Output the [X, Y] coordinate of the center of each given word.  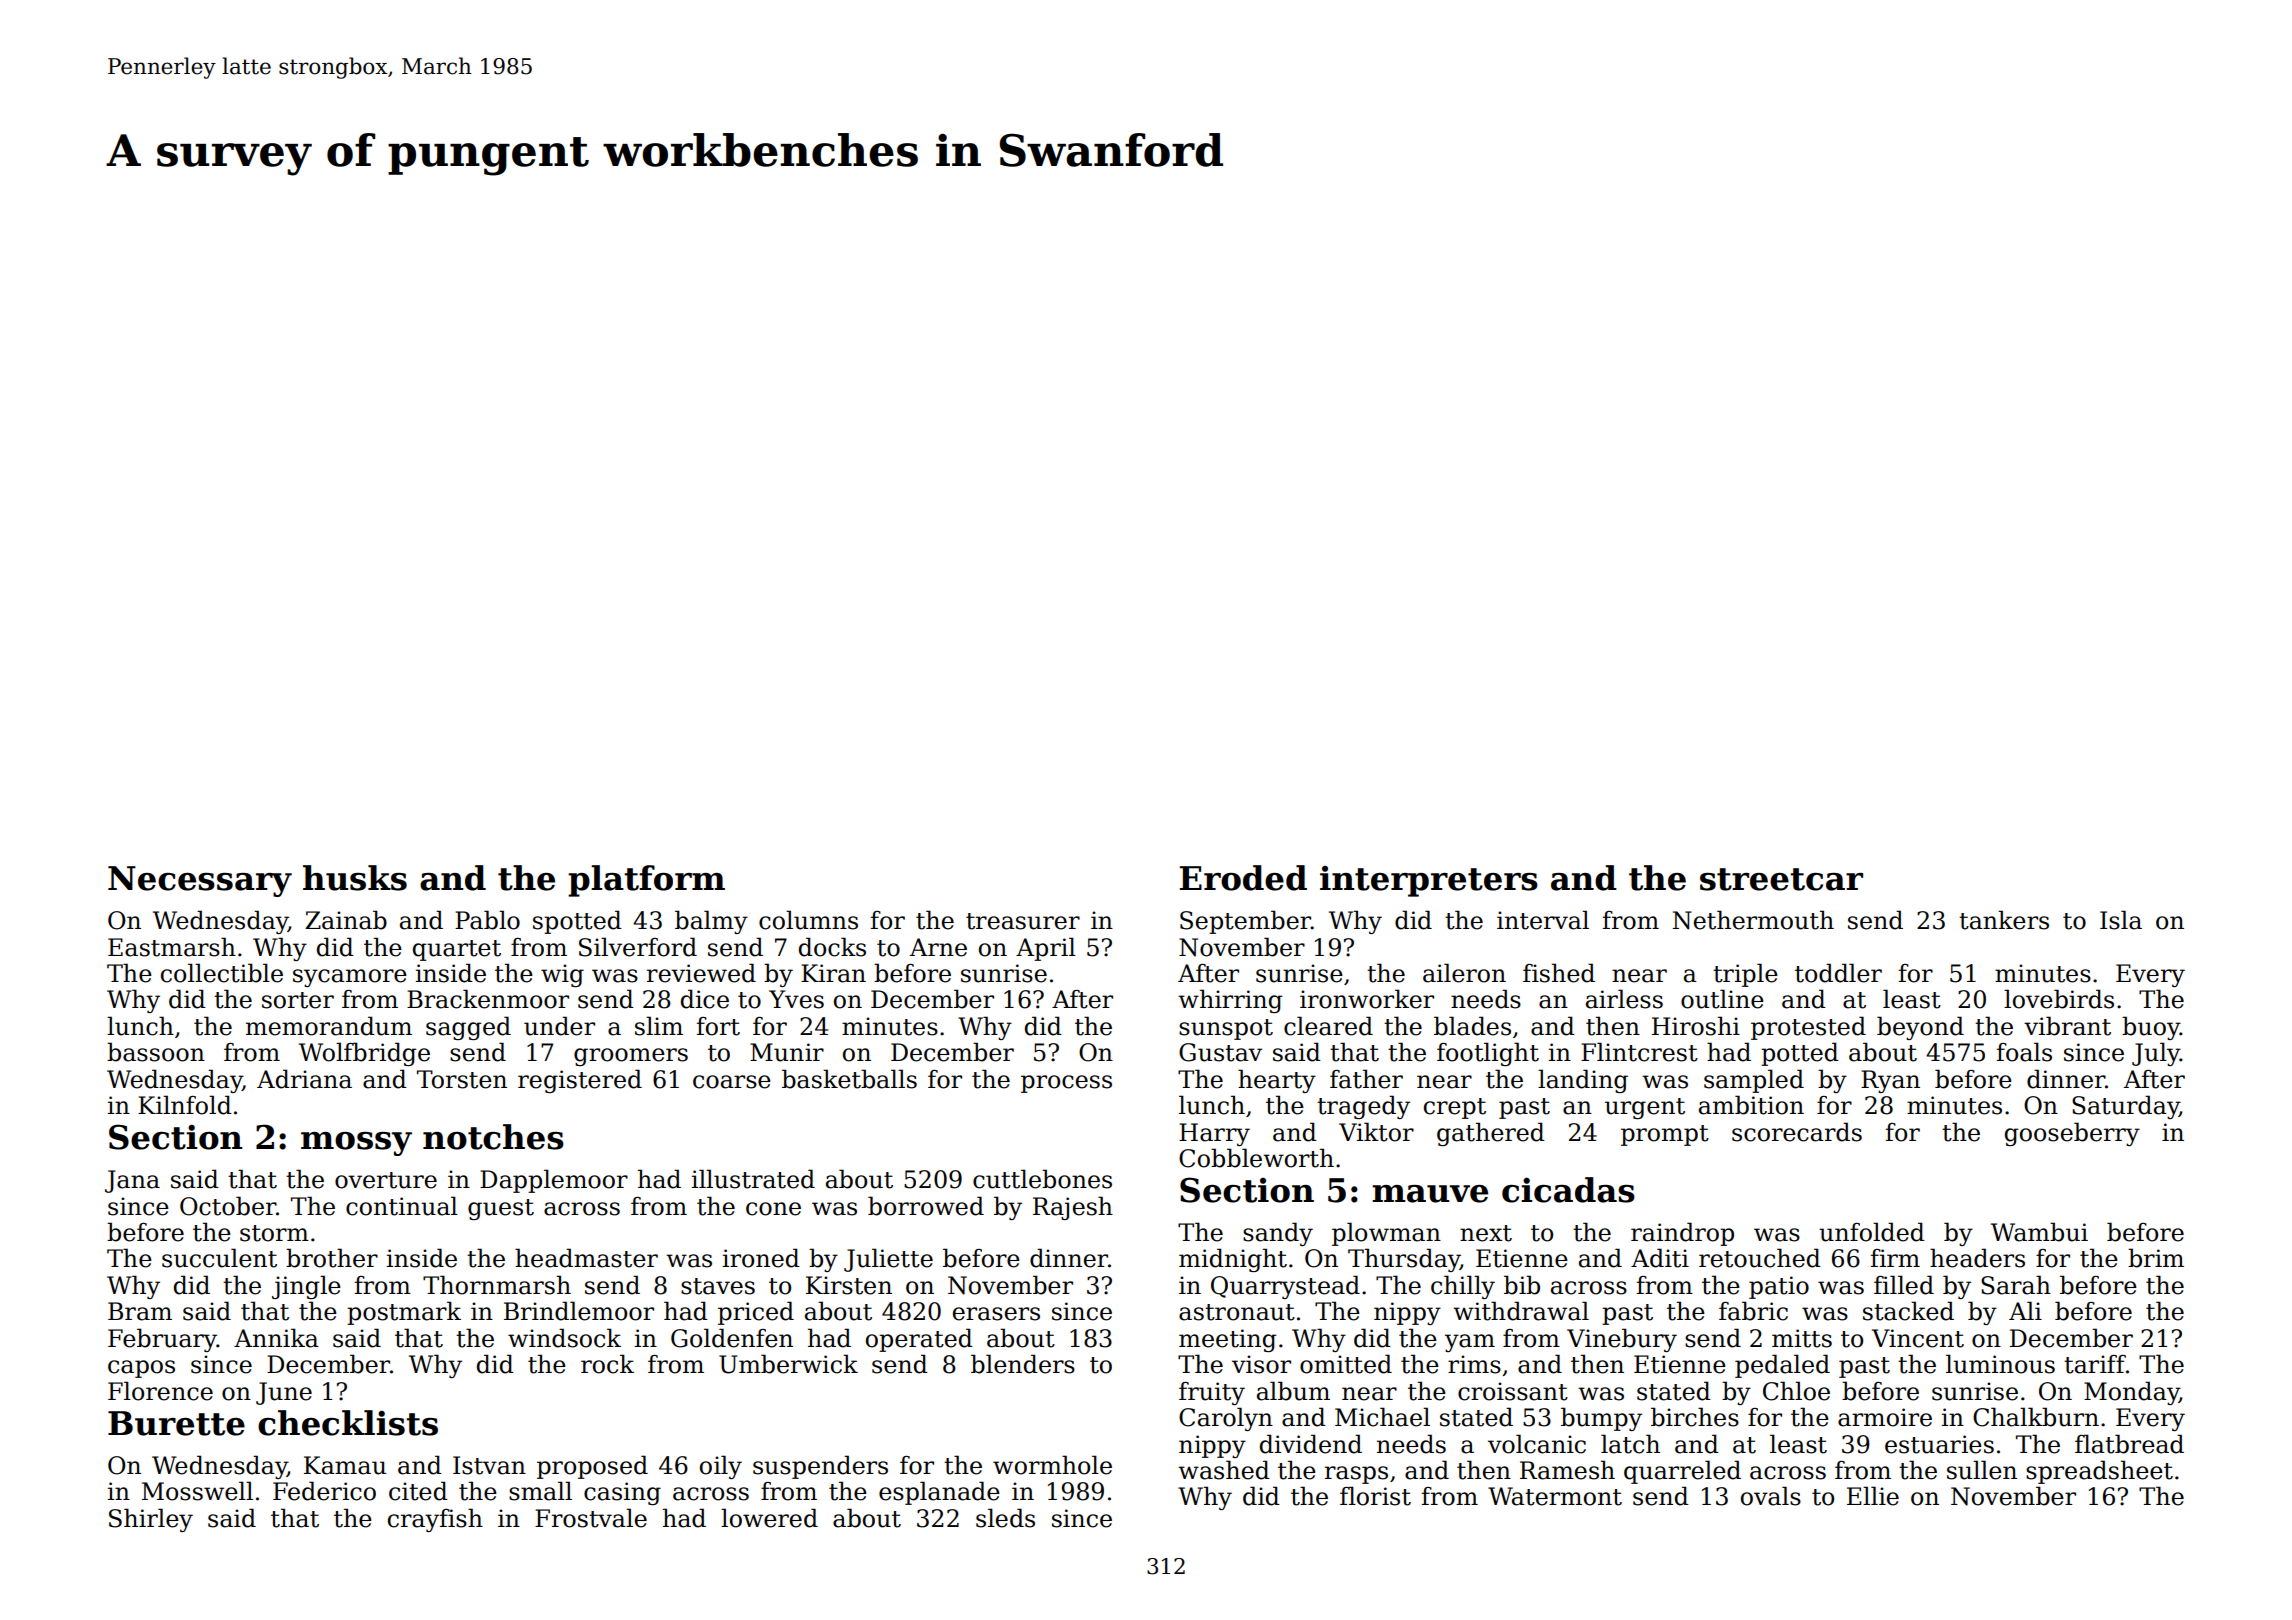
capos [141, 1369]
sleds [1005, 1518]
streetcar [1781, 879]
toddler [1838, 973]
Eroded [1243, 878]
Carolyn [1226, 1419]
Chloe [1796, 1391]
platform [646, 881]
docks [832, 947]
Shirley [151, 1520]
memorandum [329, 1026]
